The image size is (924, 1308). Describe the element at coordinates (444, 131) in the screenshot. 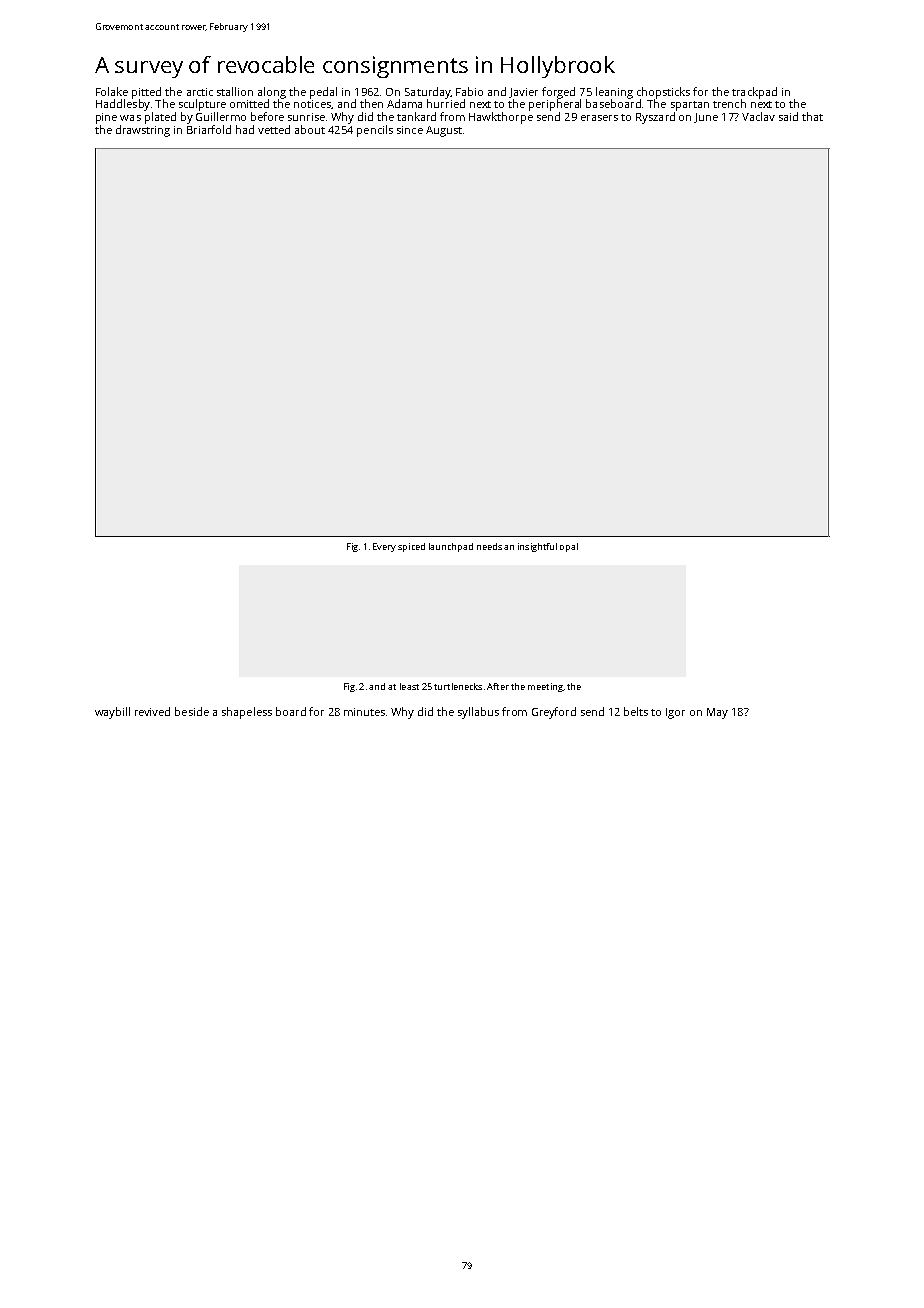

I see `August` at that location.
